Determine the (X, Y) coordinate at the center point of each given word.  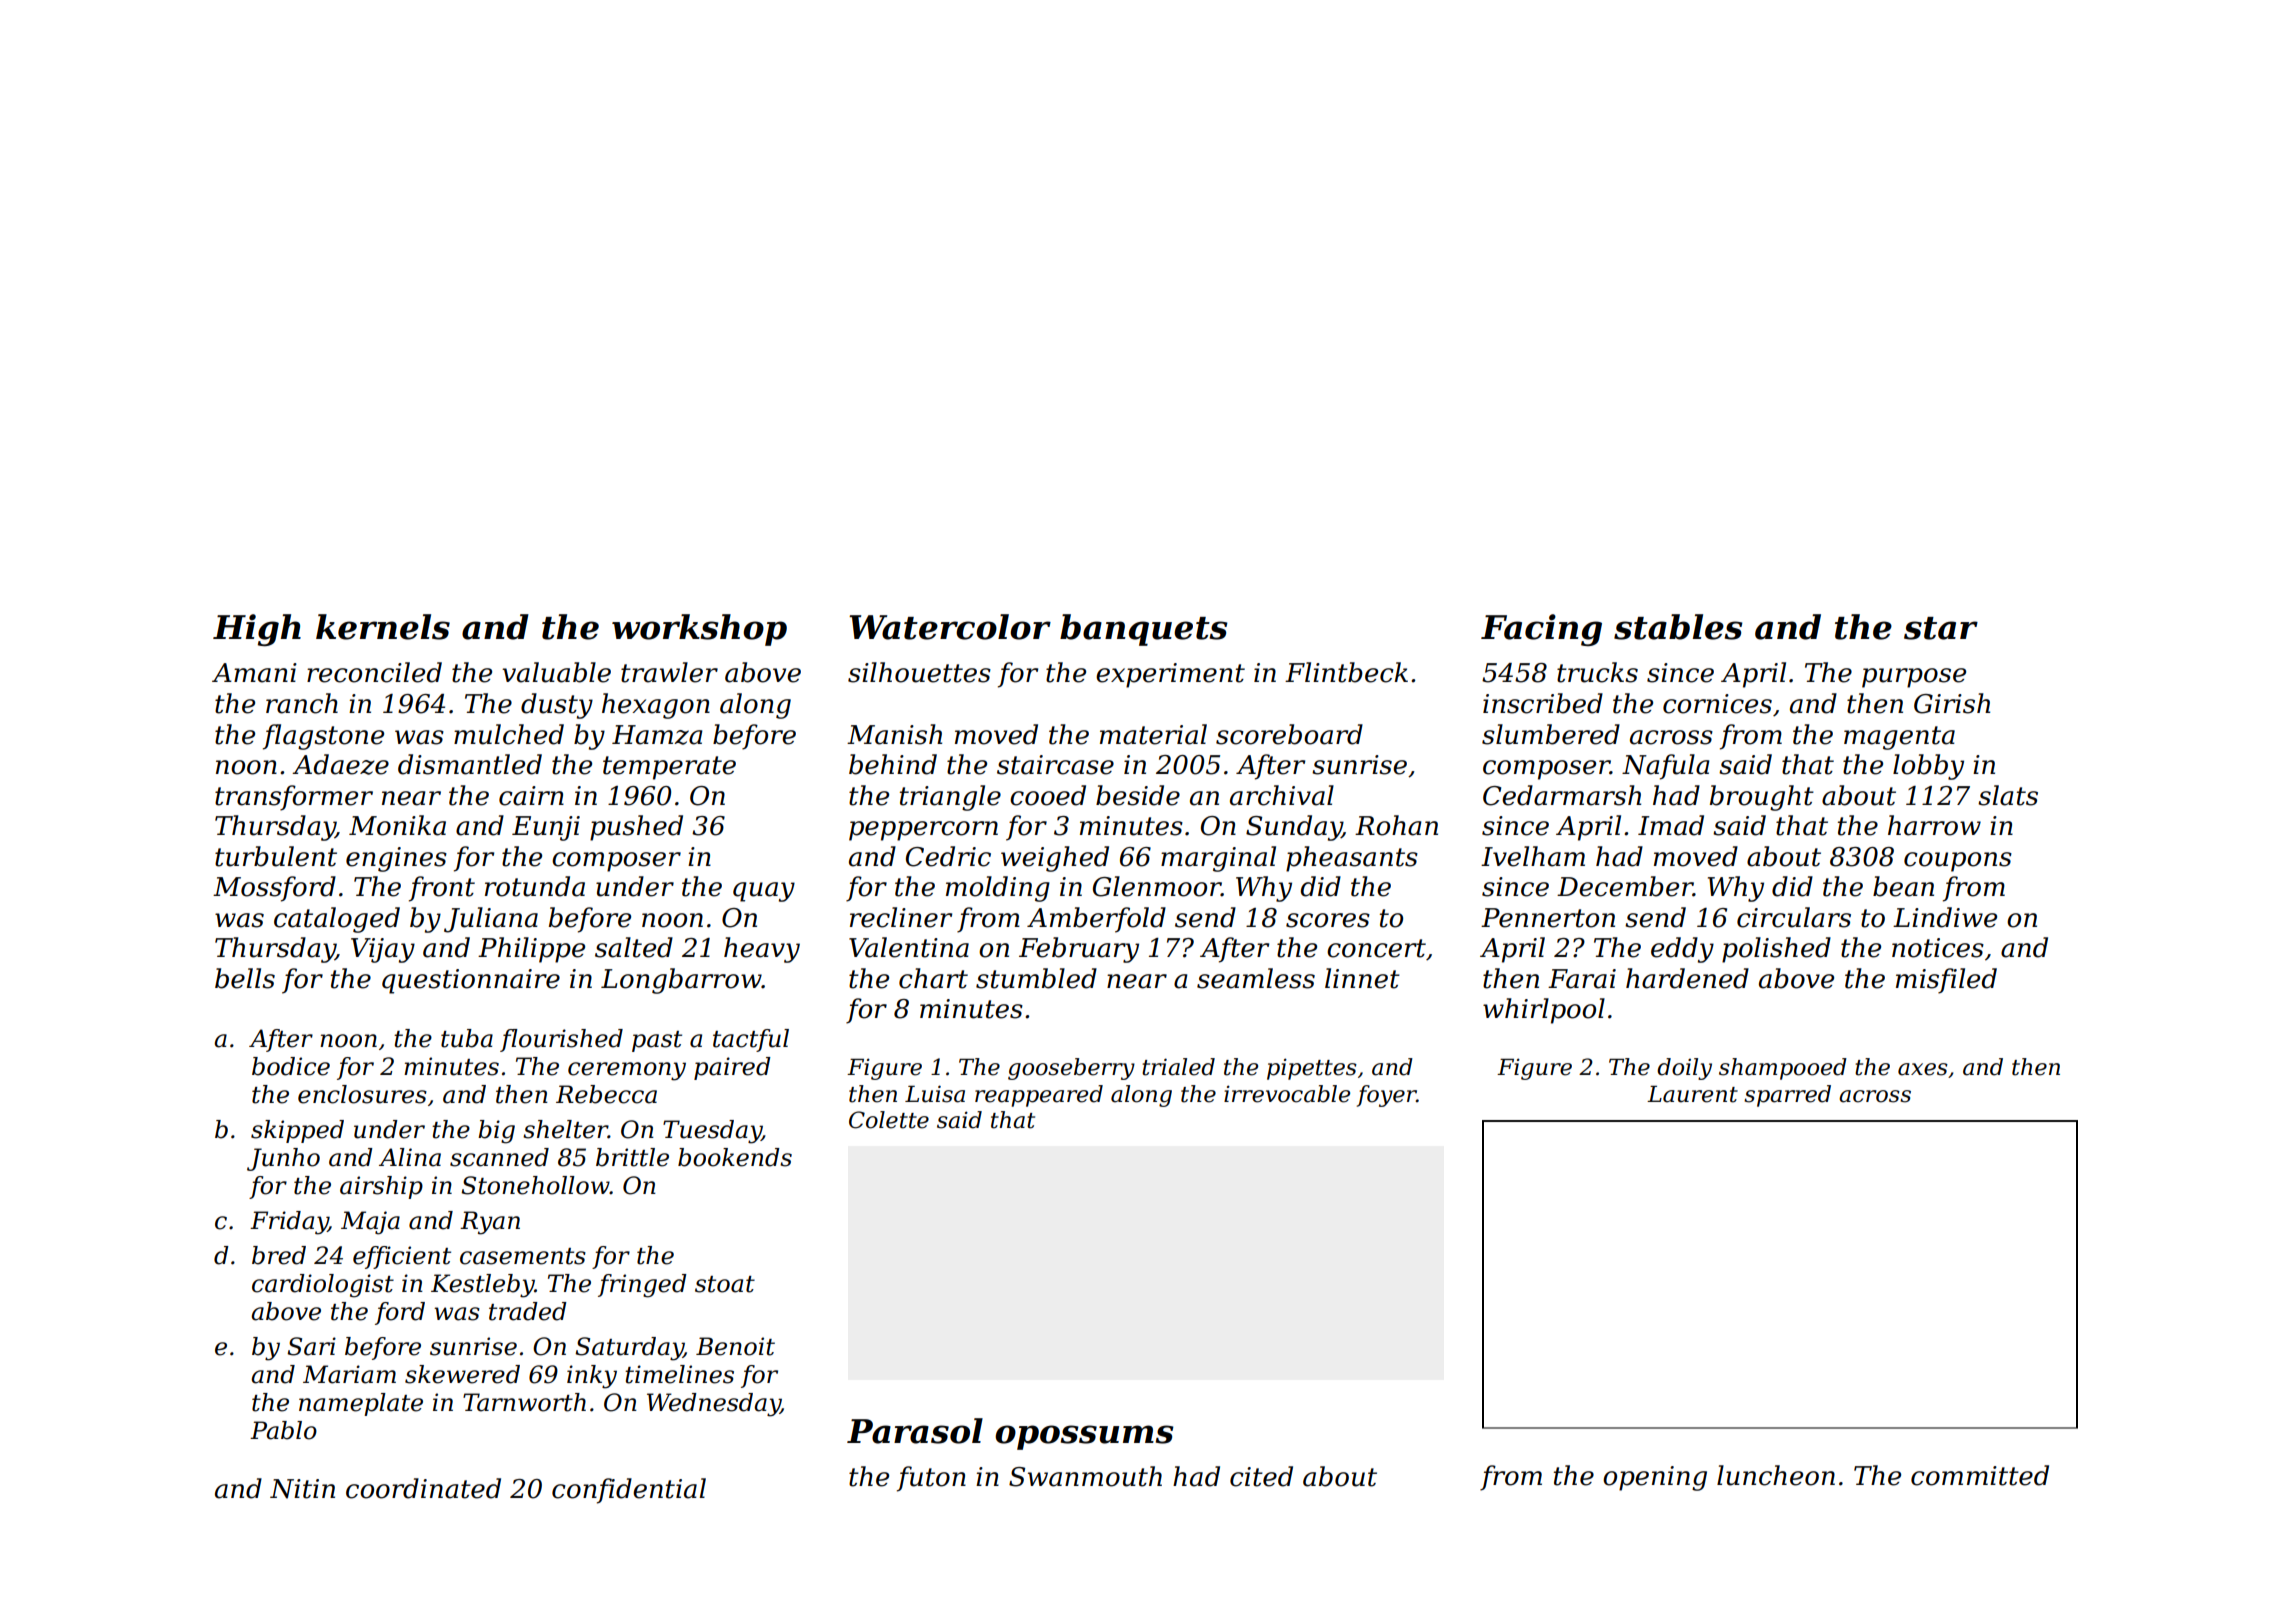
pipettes (1312, 1069)
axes (1923, 1069)
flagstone (323, 737)
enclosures (362, 1094)
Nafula (1666, 767)
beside (1138, 795)
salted (634, 947)
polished (1776, 950)
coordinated (423, 1488)
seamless (1256, 978)
